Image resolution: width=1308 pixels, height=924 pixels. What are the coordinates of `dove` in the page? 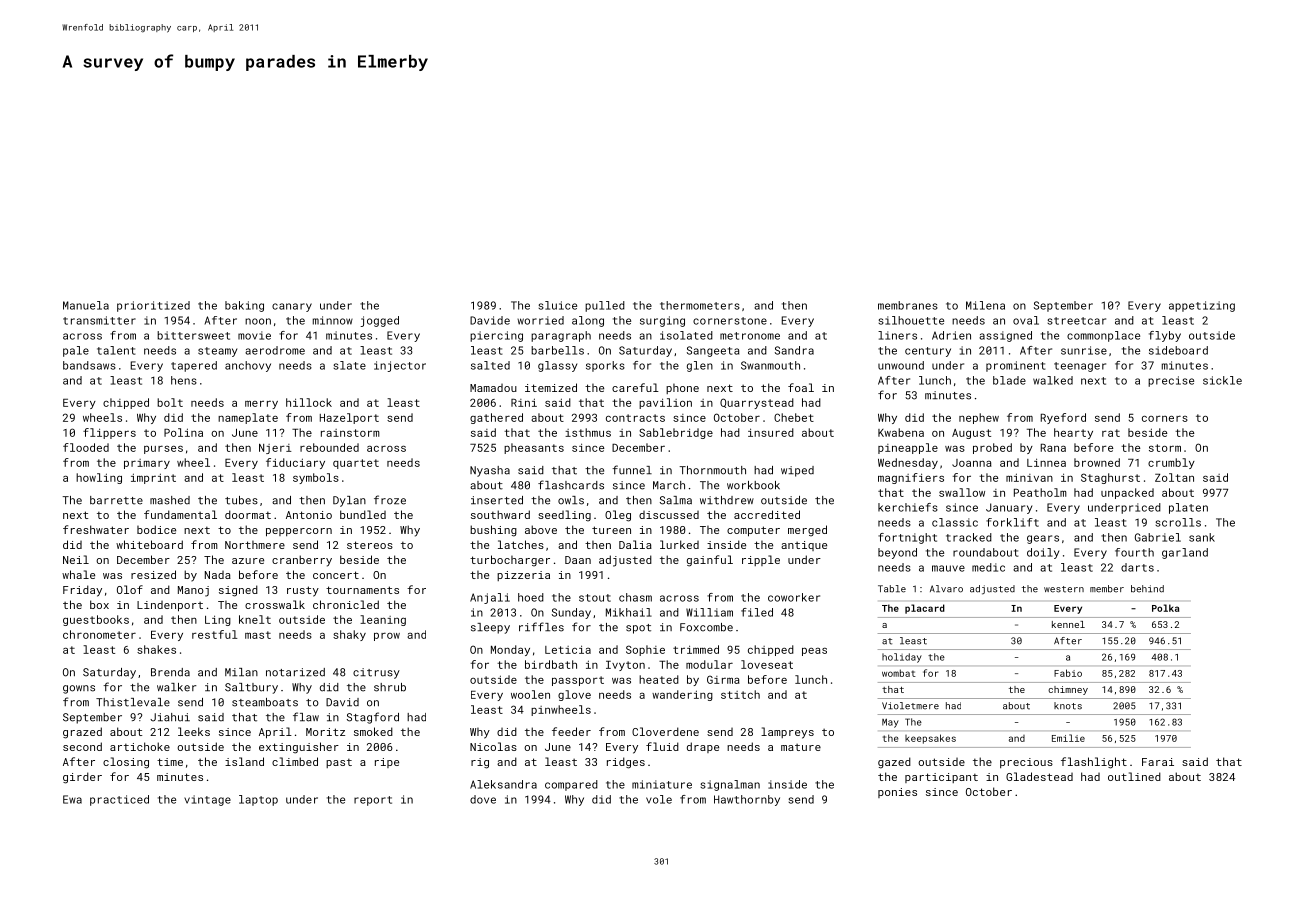 It's located at (483, 799).
